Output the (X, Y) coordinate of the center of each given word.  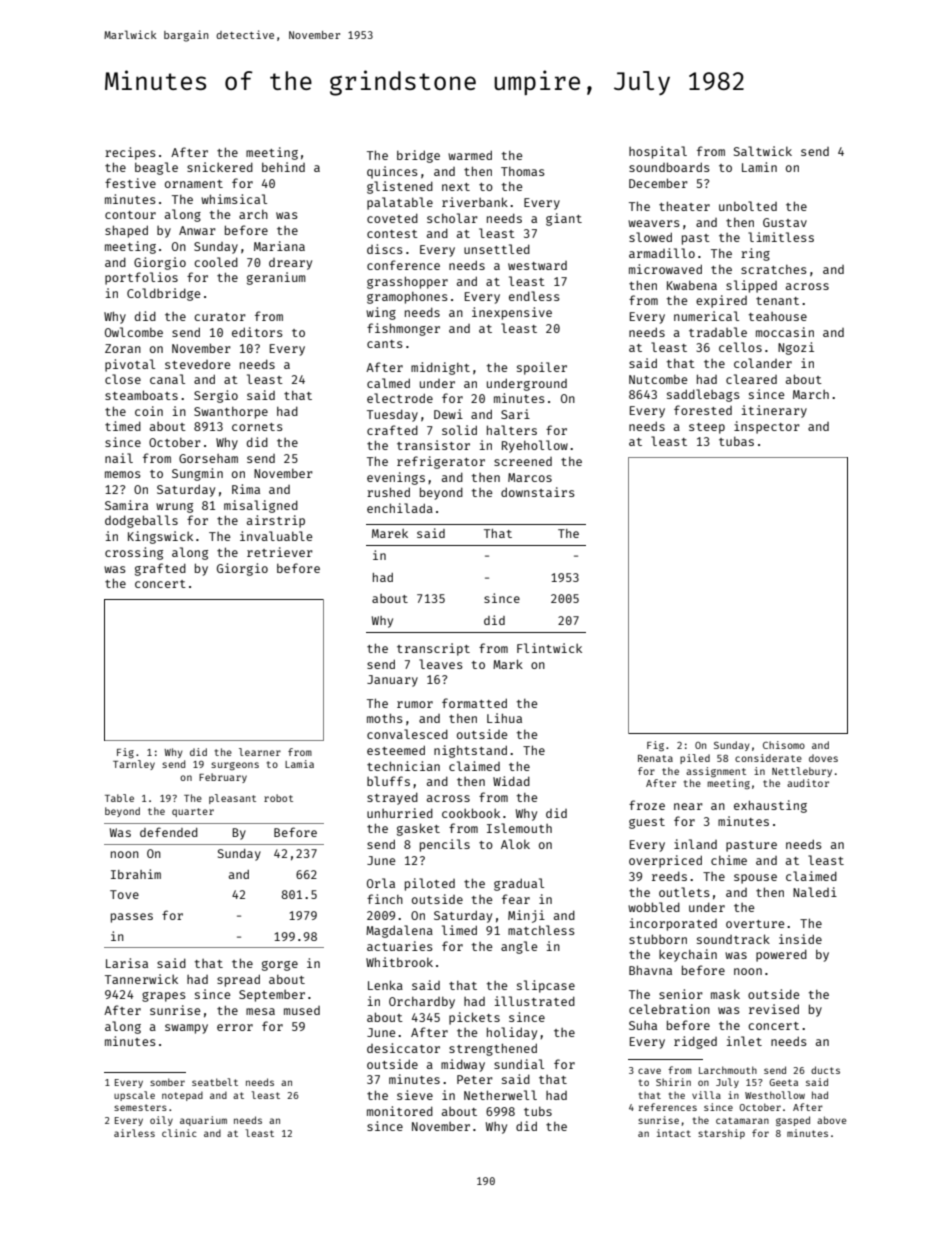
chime (729, 860)
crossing (134, 553)
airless (134, 1133)
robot (278, 798)
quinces (392, 172)
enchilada (400, 508)
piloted (430, 884)
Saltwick (763, 151)
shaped (126, 231)
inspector (767, 427)
